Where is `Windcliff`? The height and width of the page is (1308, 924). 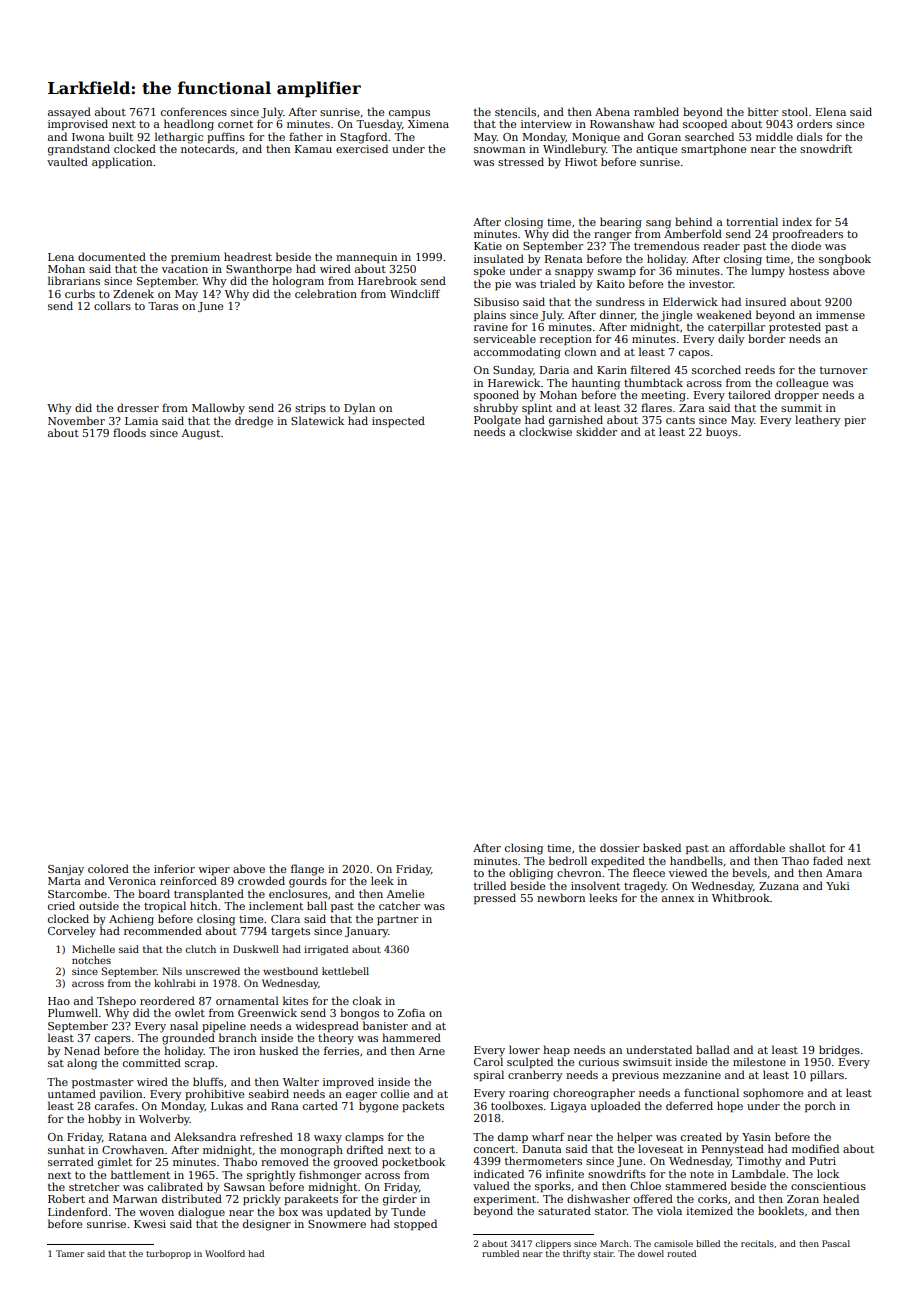 Windcliff is located at coordinates (415, 293).
